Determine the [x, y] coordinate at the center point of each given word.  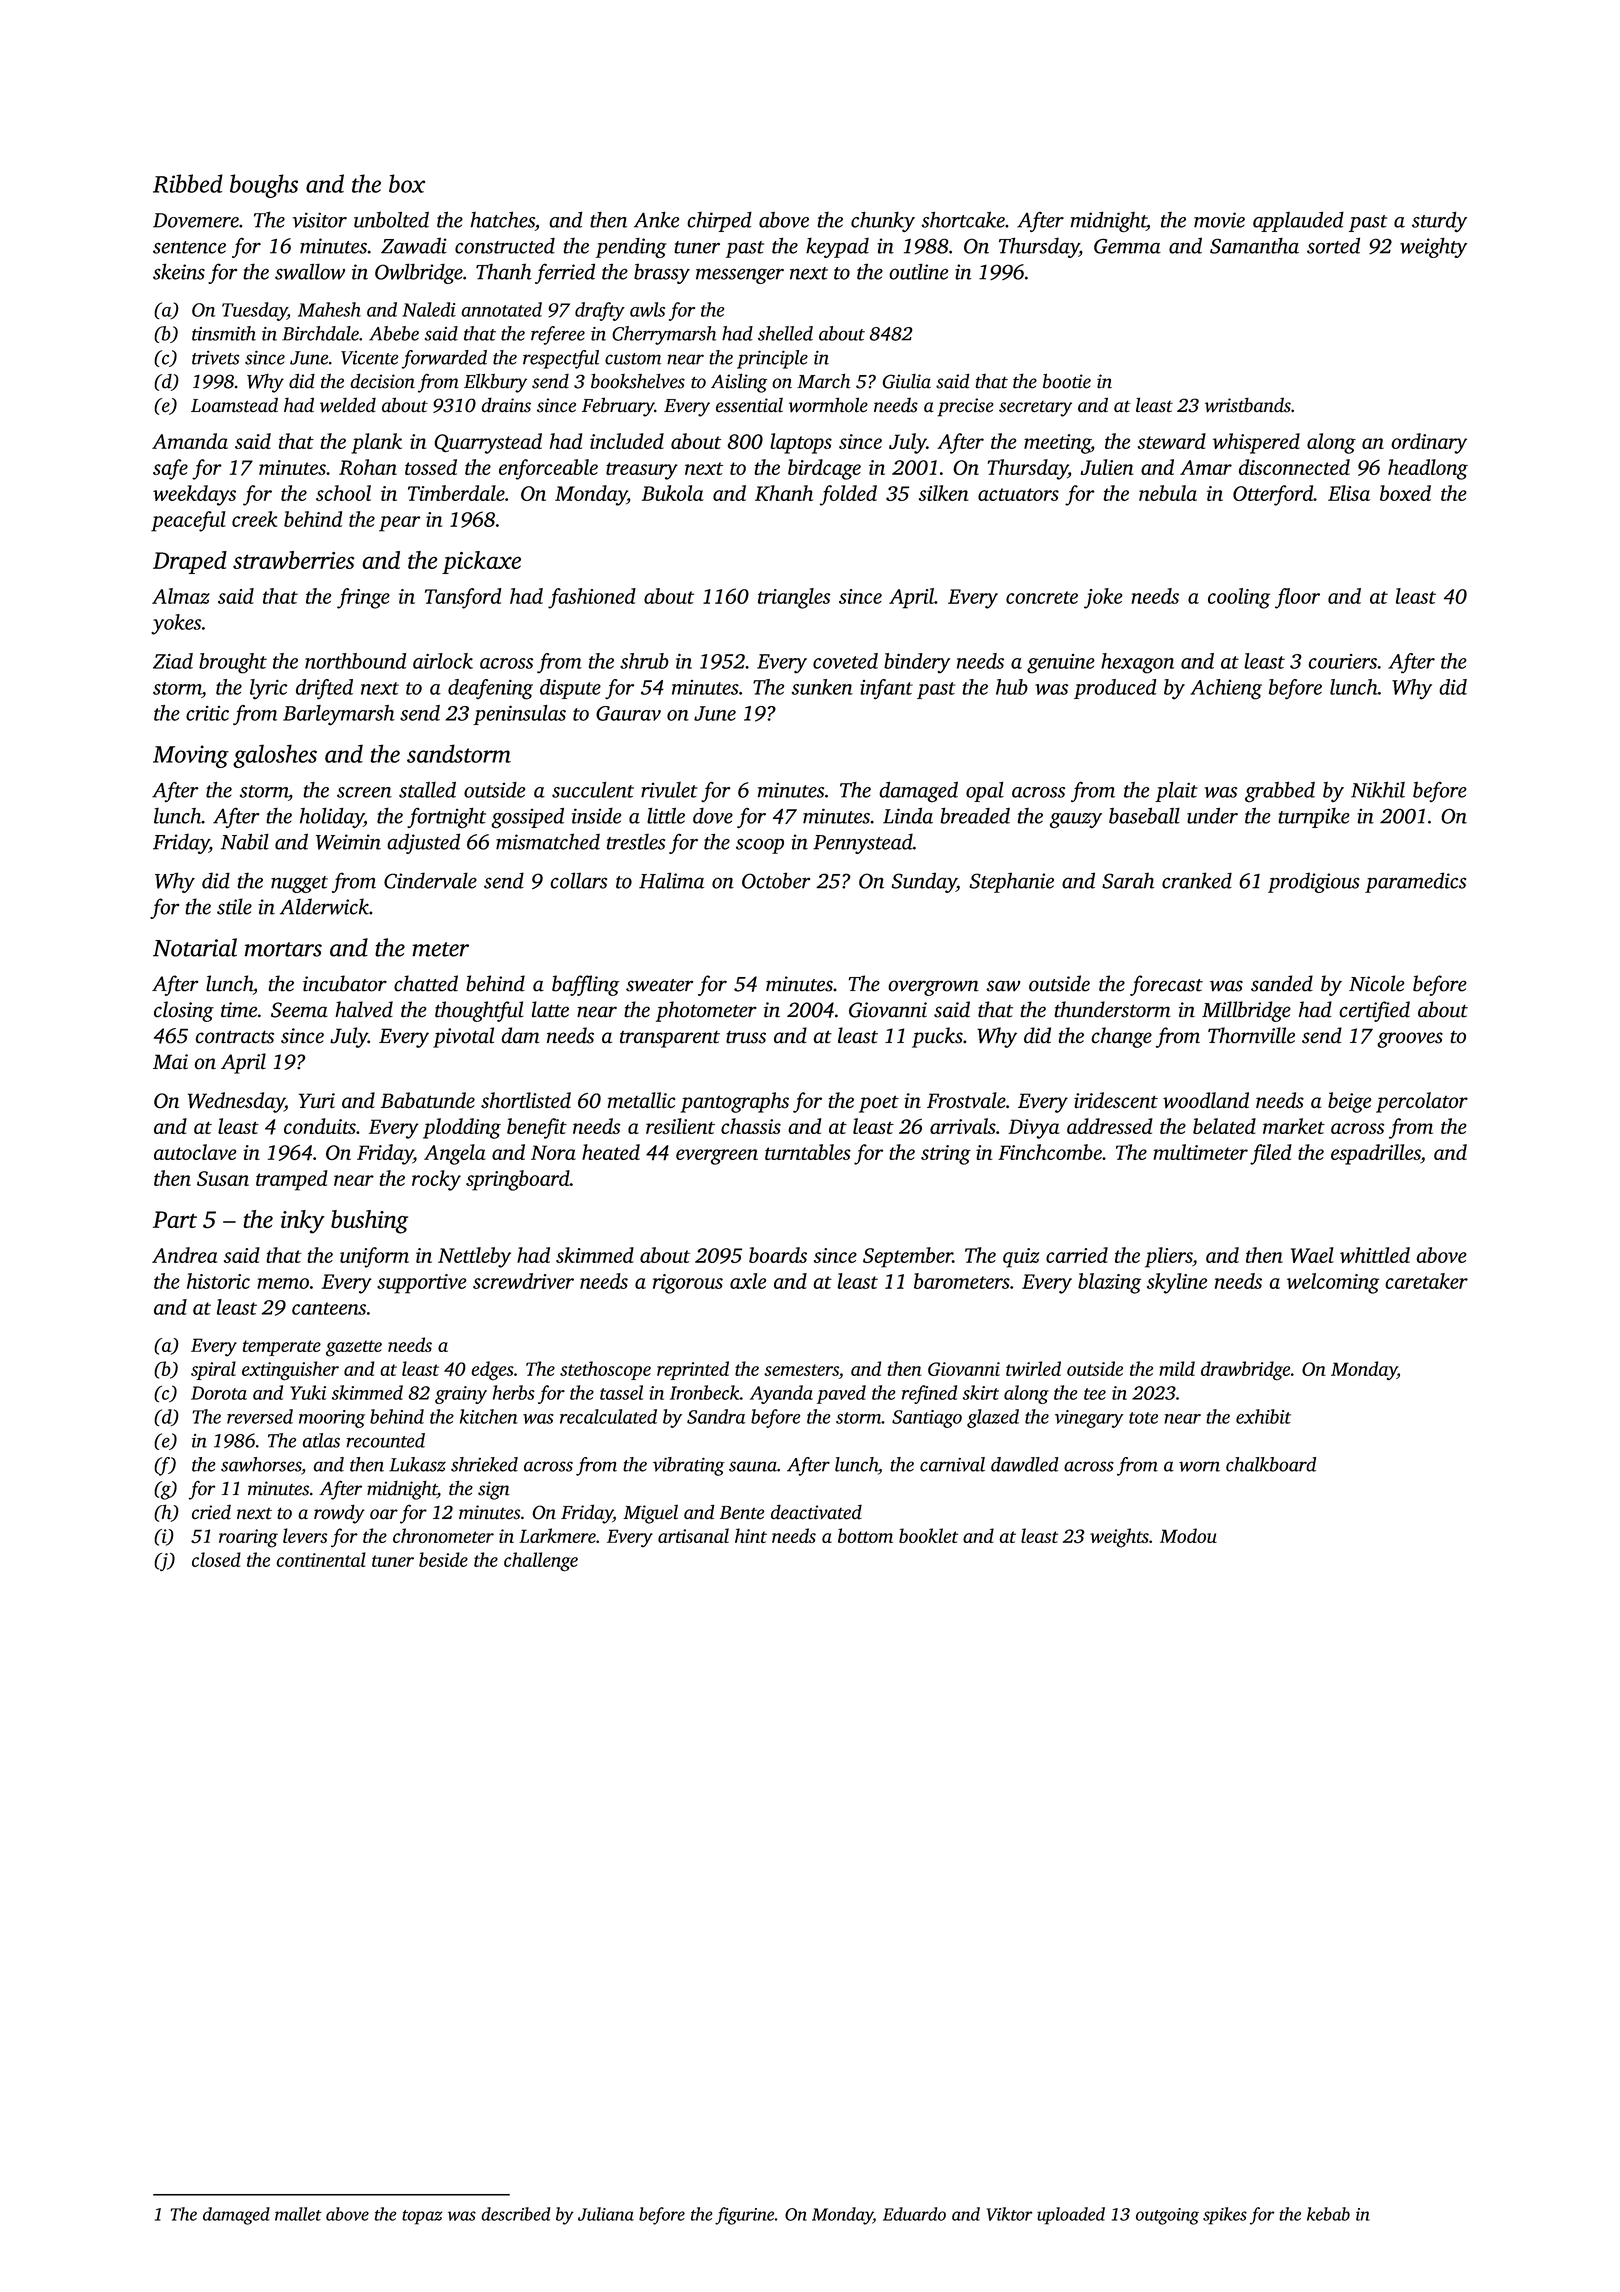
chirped [719, 221]
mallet [298, 2214]
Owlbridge [419, 273]
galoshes [275, 756]
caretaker [1426, 1281]
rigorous [688, 1284]
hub [1012, 687]
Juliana [606, 2214]
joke [1103, 598]
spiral [213, 1370]
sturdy [1439, 221]
